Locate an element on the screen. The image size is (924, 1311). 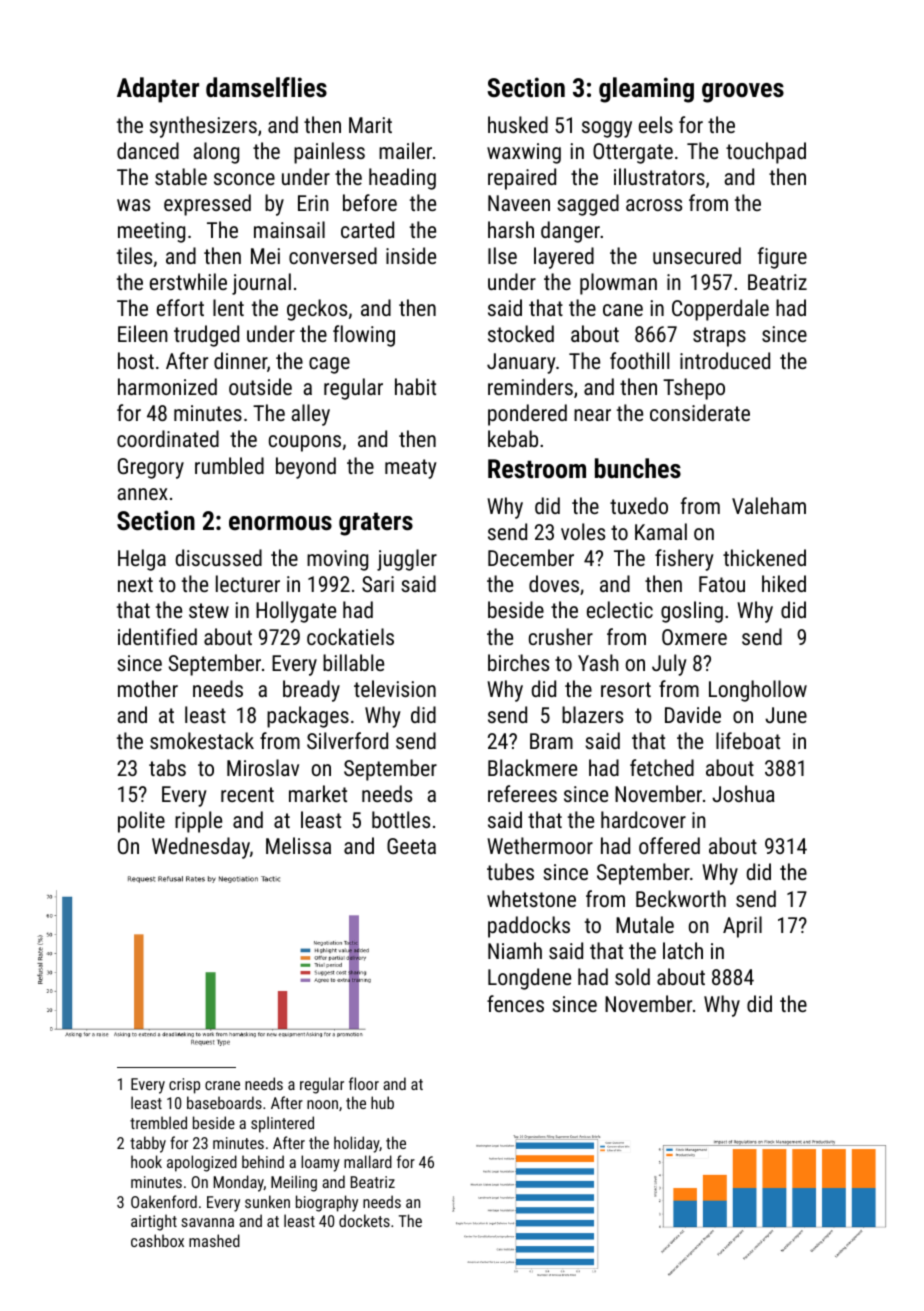
Beckworth is located at coordinates (681, 898).
